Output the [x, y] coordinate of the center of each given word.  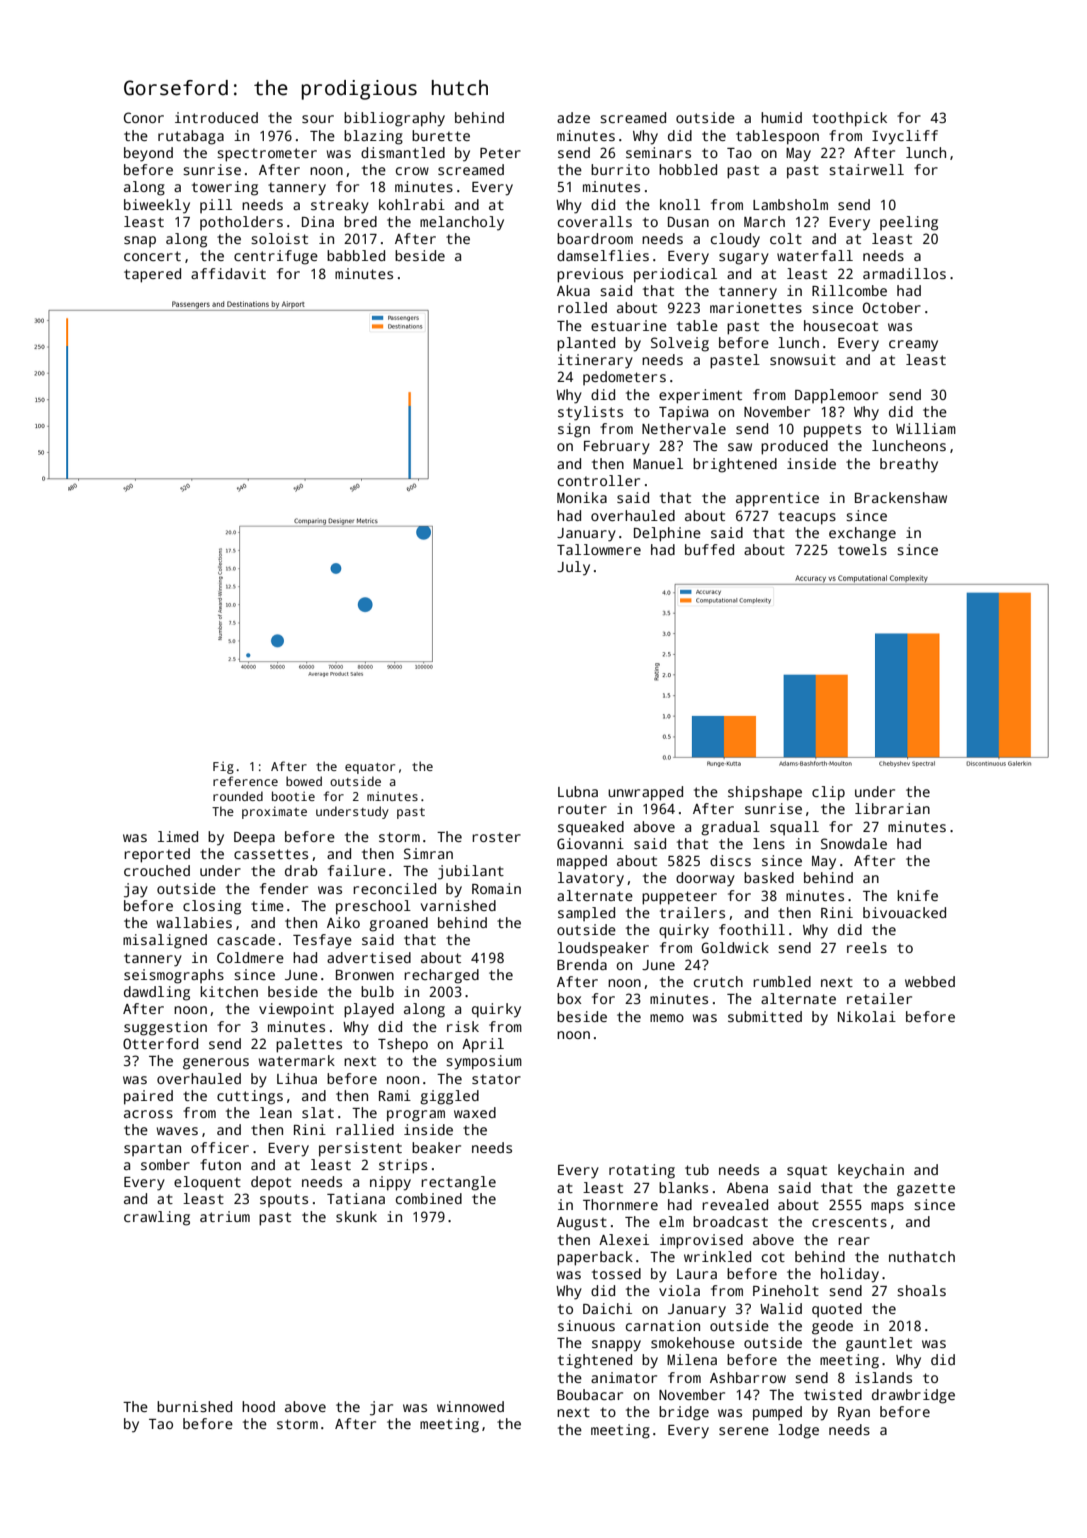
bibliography [394, 119]
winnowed [470, 1406]
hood [258, 1406]
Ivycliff [905, 137]
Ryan [854, 1414]
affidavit [228, 273]
